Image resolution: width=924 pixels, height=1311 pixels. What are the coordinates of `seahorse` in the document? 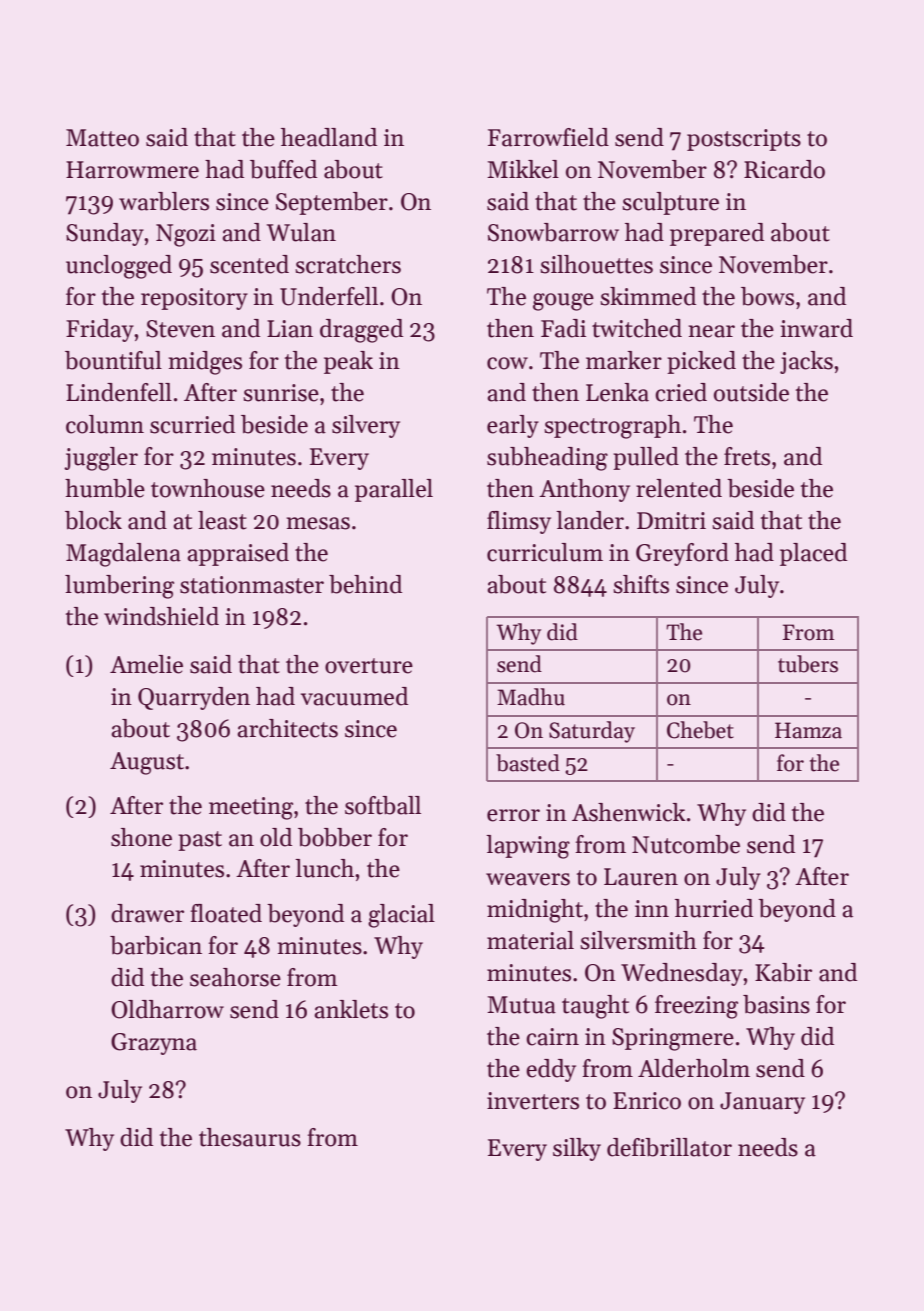 It's located at (235, 977).
